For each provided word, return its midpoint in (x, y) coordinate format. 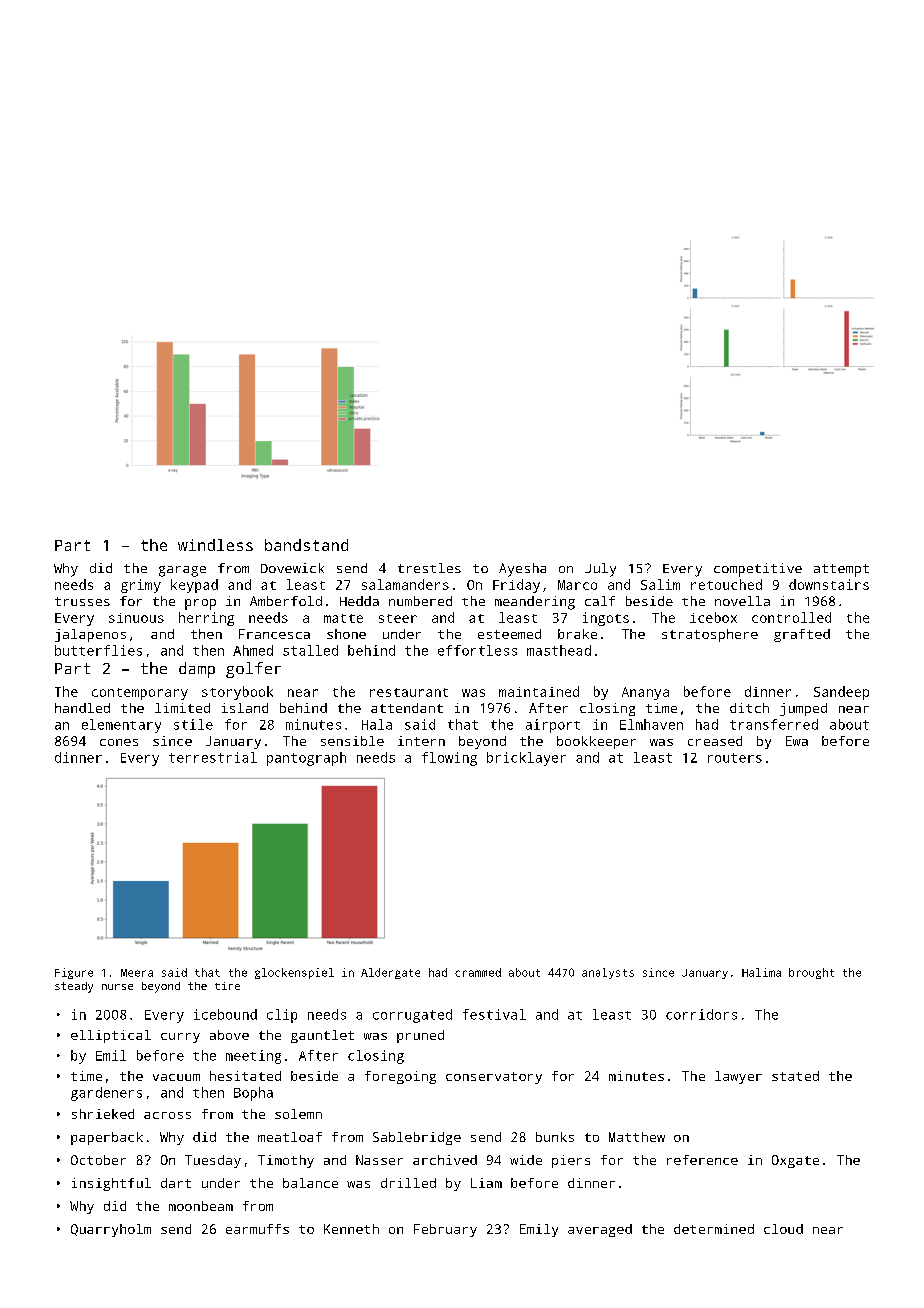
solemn (298, 1114)
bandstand (306, 545)
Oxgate (795, 1161)
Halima (761, 972)
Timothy (286, 1161)
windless (215, 545)
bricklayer (526, 759)
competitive (758, 570)
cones (119, 742)
